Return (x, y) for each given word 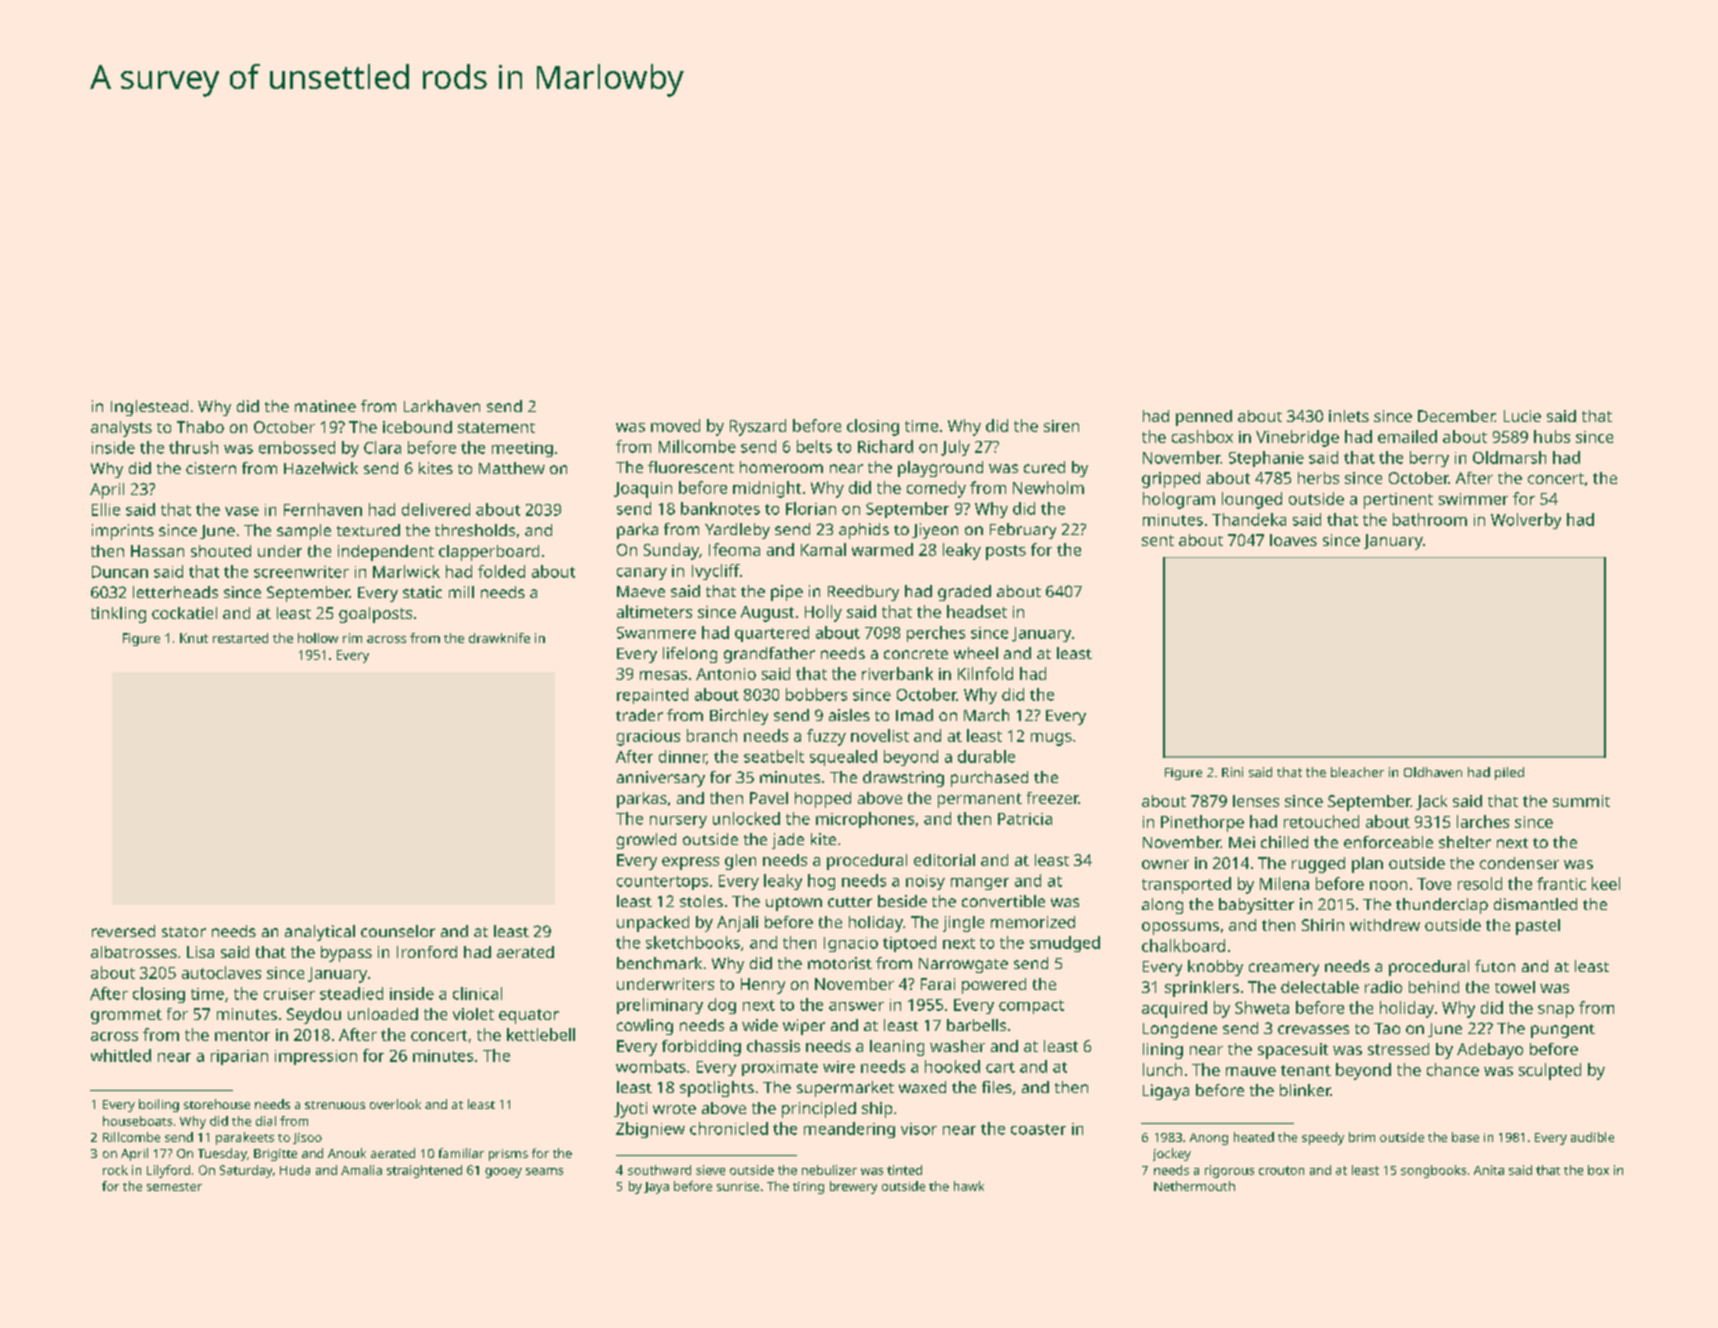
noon (1388, 885)
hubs (1552, 436)
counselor (398, 931)
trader (639, 715)
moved (675, 425)
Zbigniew (650, 1130)
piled (1509, 773)
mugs (1051, 739)
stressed (1398, 1049)
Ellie (106, 509)
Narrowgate (963, 965)
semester (174, 1187)
